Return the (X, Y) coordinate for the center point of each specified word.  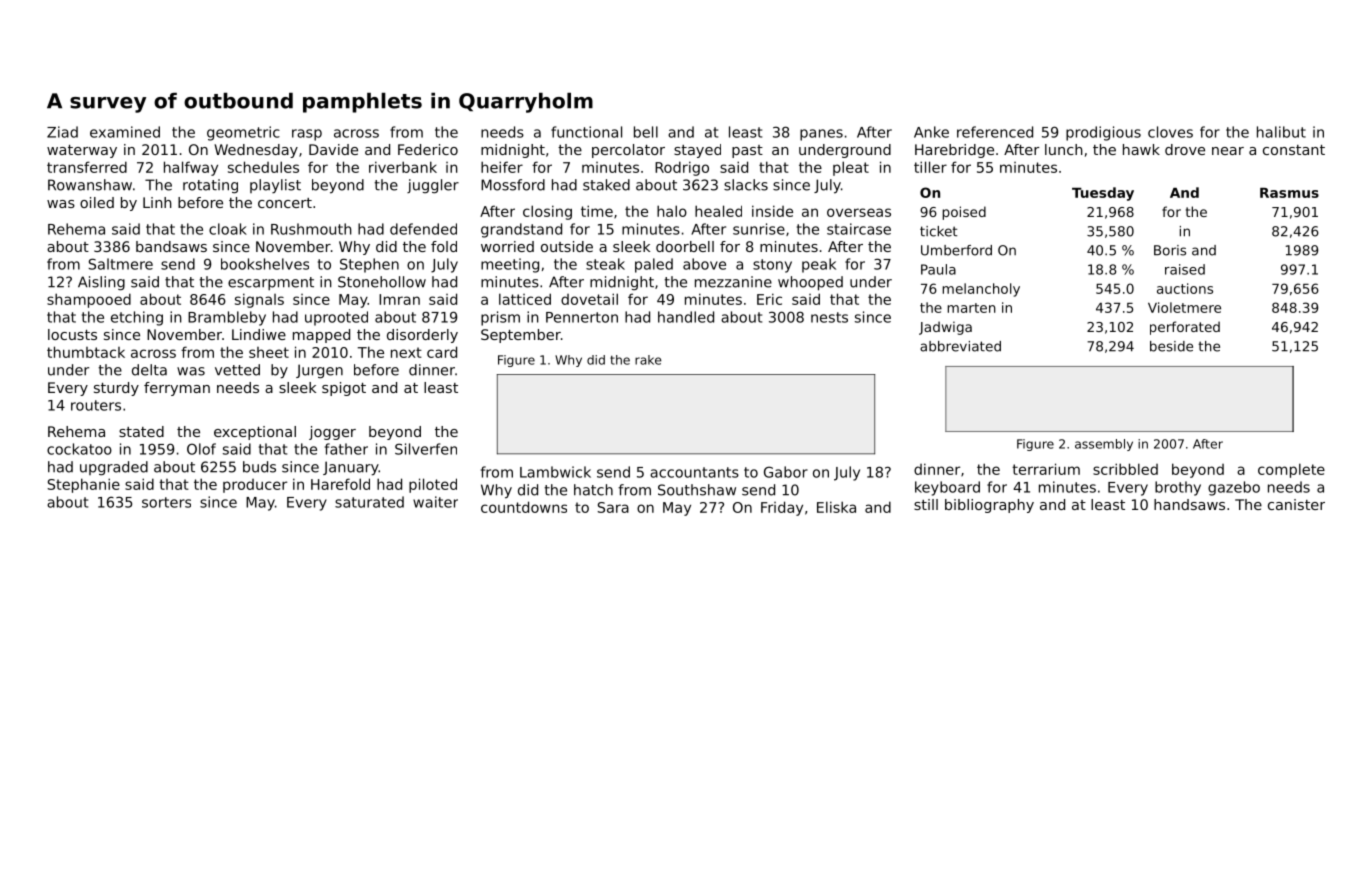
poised (964, 213)
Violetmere (1184, 307)
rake (648, 360)
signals (259, 300)
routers (96, 405)
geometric (243, 133)
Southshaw (697, 490)
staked (606, 185)
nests (829, 317)
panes (821, 135)
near (1228, 151)
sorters (166, 502)
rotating (210, 186)
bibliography (989, 506)
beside (1171, 346)
